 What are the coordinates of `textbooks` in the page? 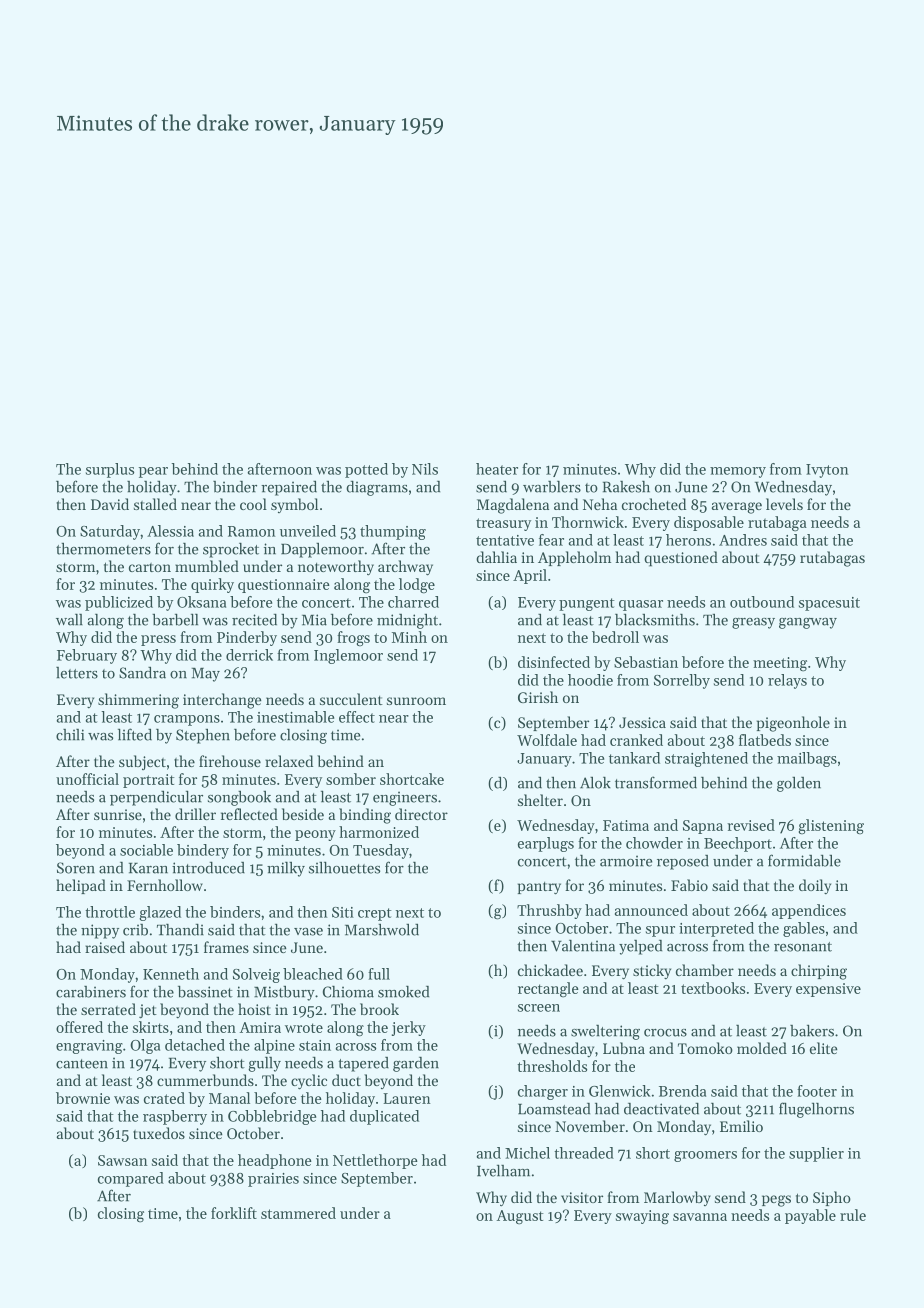 It's located at (713, 988).
